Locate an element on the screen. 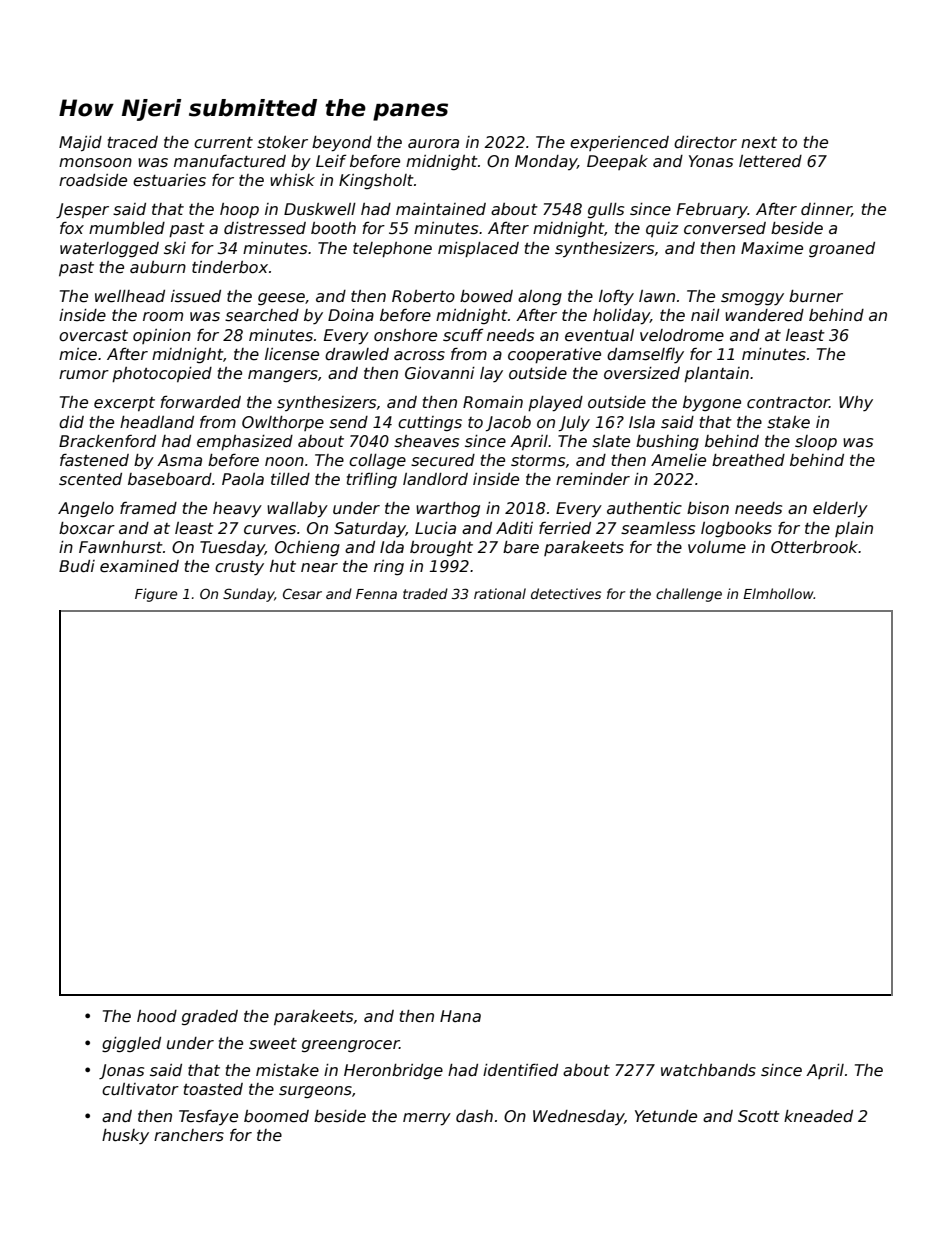  send is located at coordinates (348, 422).
